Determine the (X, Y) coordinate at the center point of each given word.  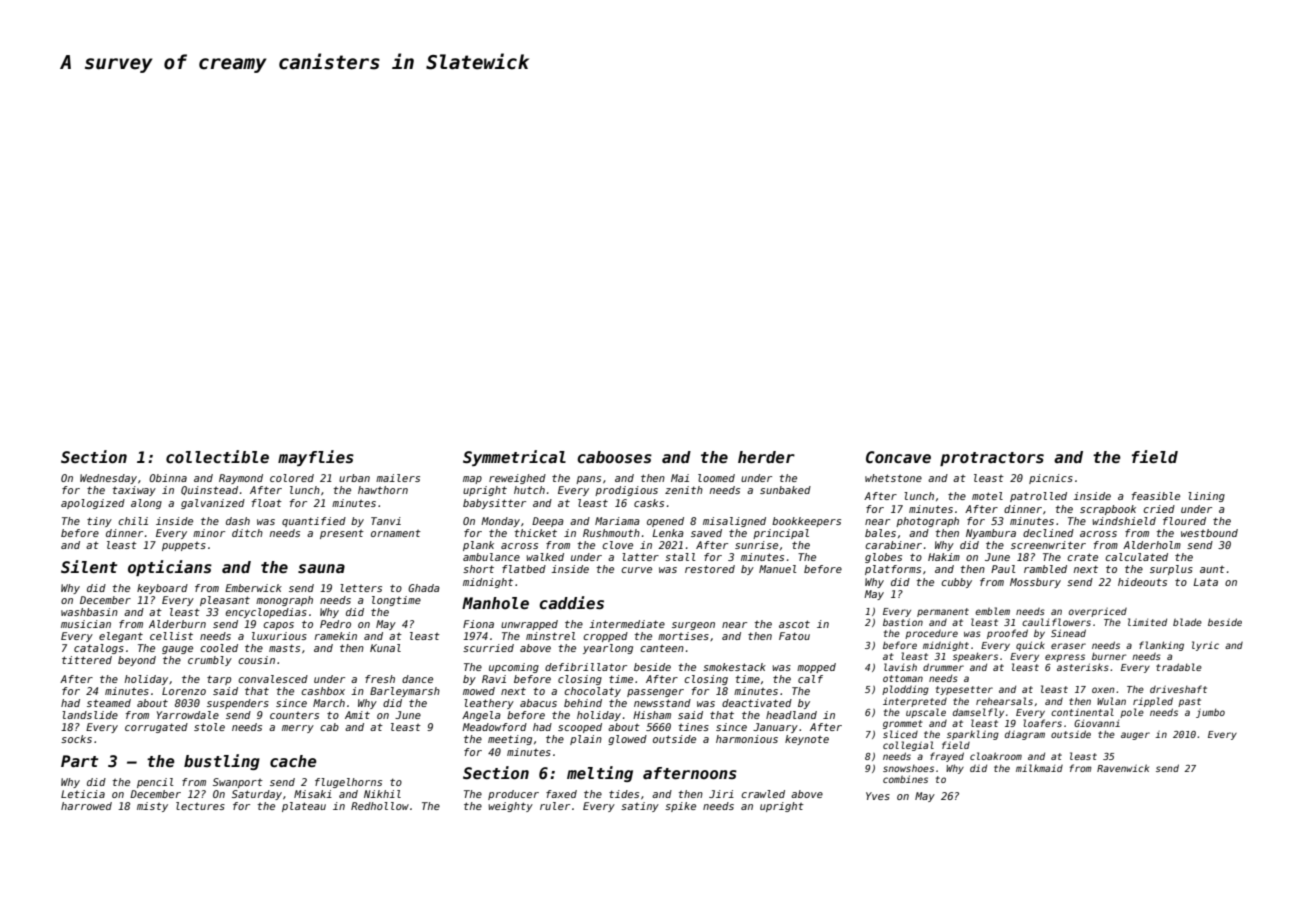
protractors (992, 459)
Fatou (794, 636)
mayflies (316, 458)
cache (293, 761)
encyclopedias (266, 613)
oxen (1103, 690)
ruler (555, 806)
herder (766, 457)
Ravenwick (1123, 768)
